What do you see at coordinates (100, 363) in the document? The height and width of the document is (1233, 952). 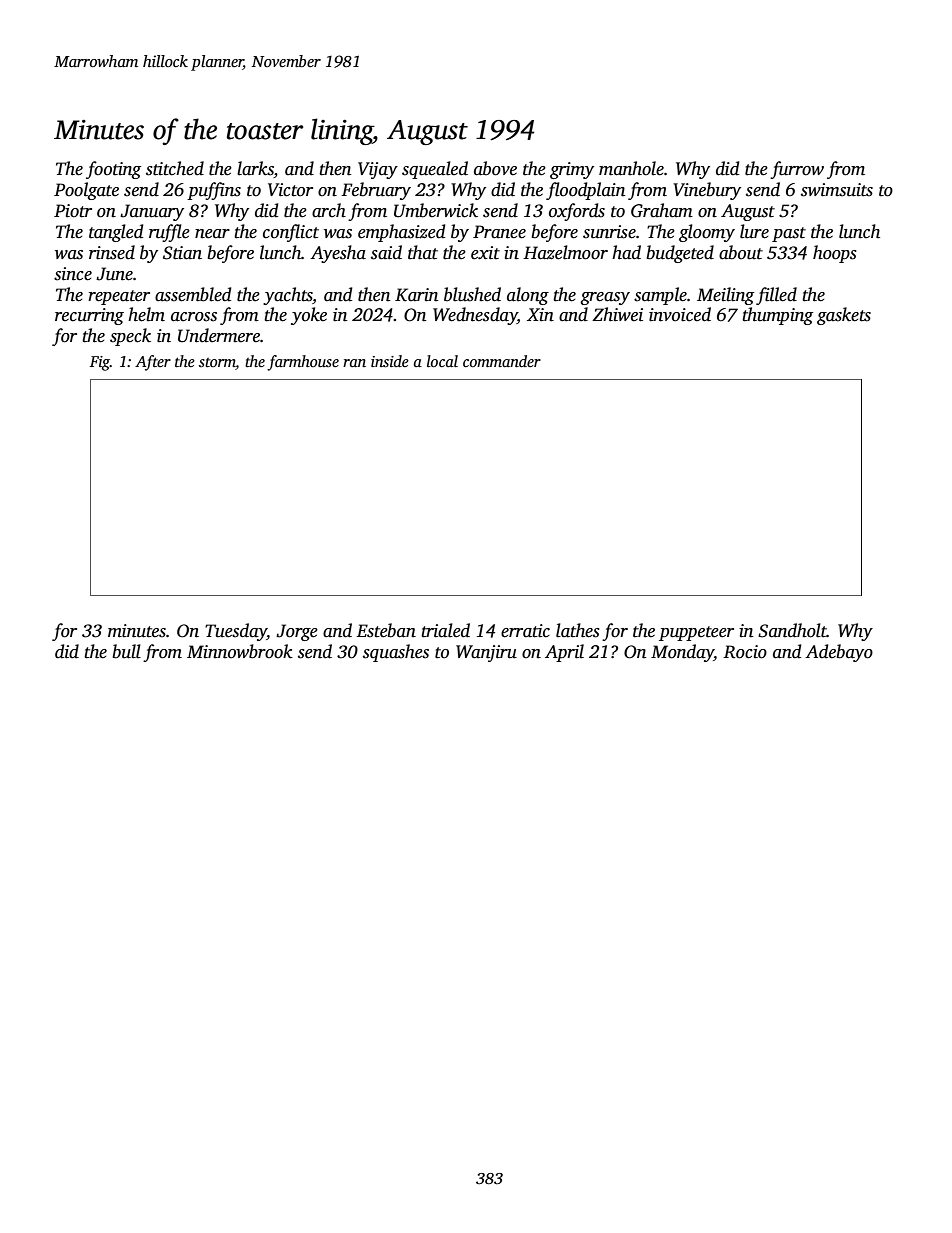 I see `Fig` at bounding box center [100, 363].
